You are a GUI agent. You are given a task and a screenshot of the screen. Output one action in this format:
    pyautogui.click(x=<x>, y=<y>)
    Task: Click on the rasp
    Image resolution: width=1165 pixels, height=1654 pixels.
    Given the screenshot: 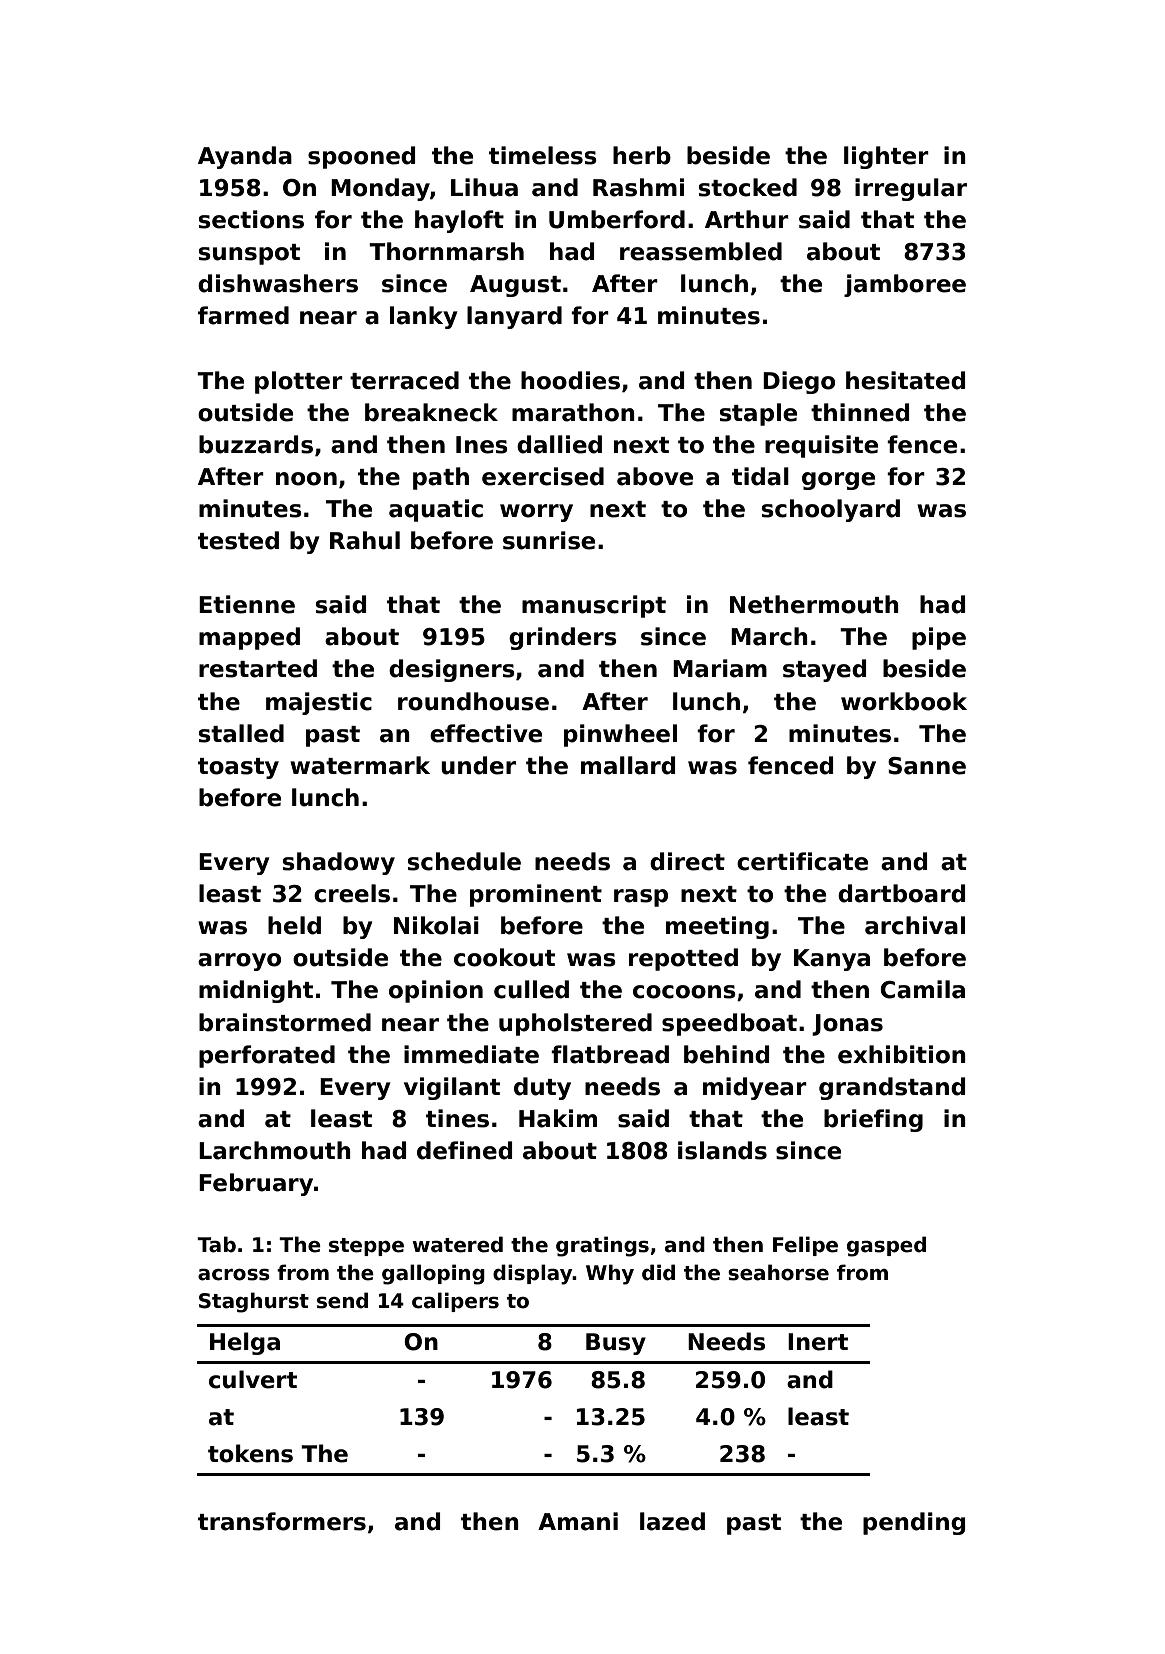 What is the action you would take?
    pyautogui.click(x=641, y=898)
